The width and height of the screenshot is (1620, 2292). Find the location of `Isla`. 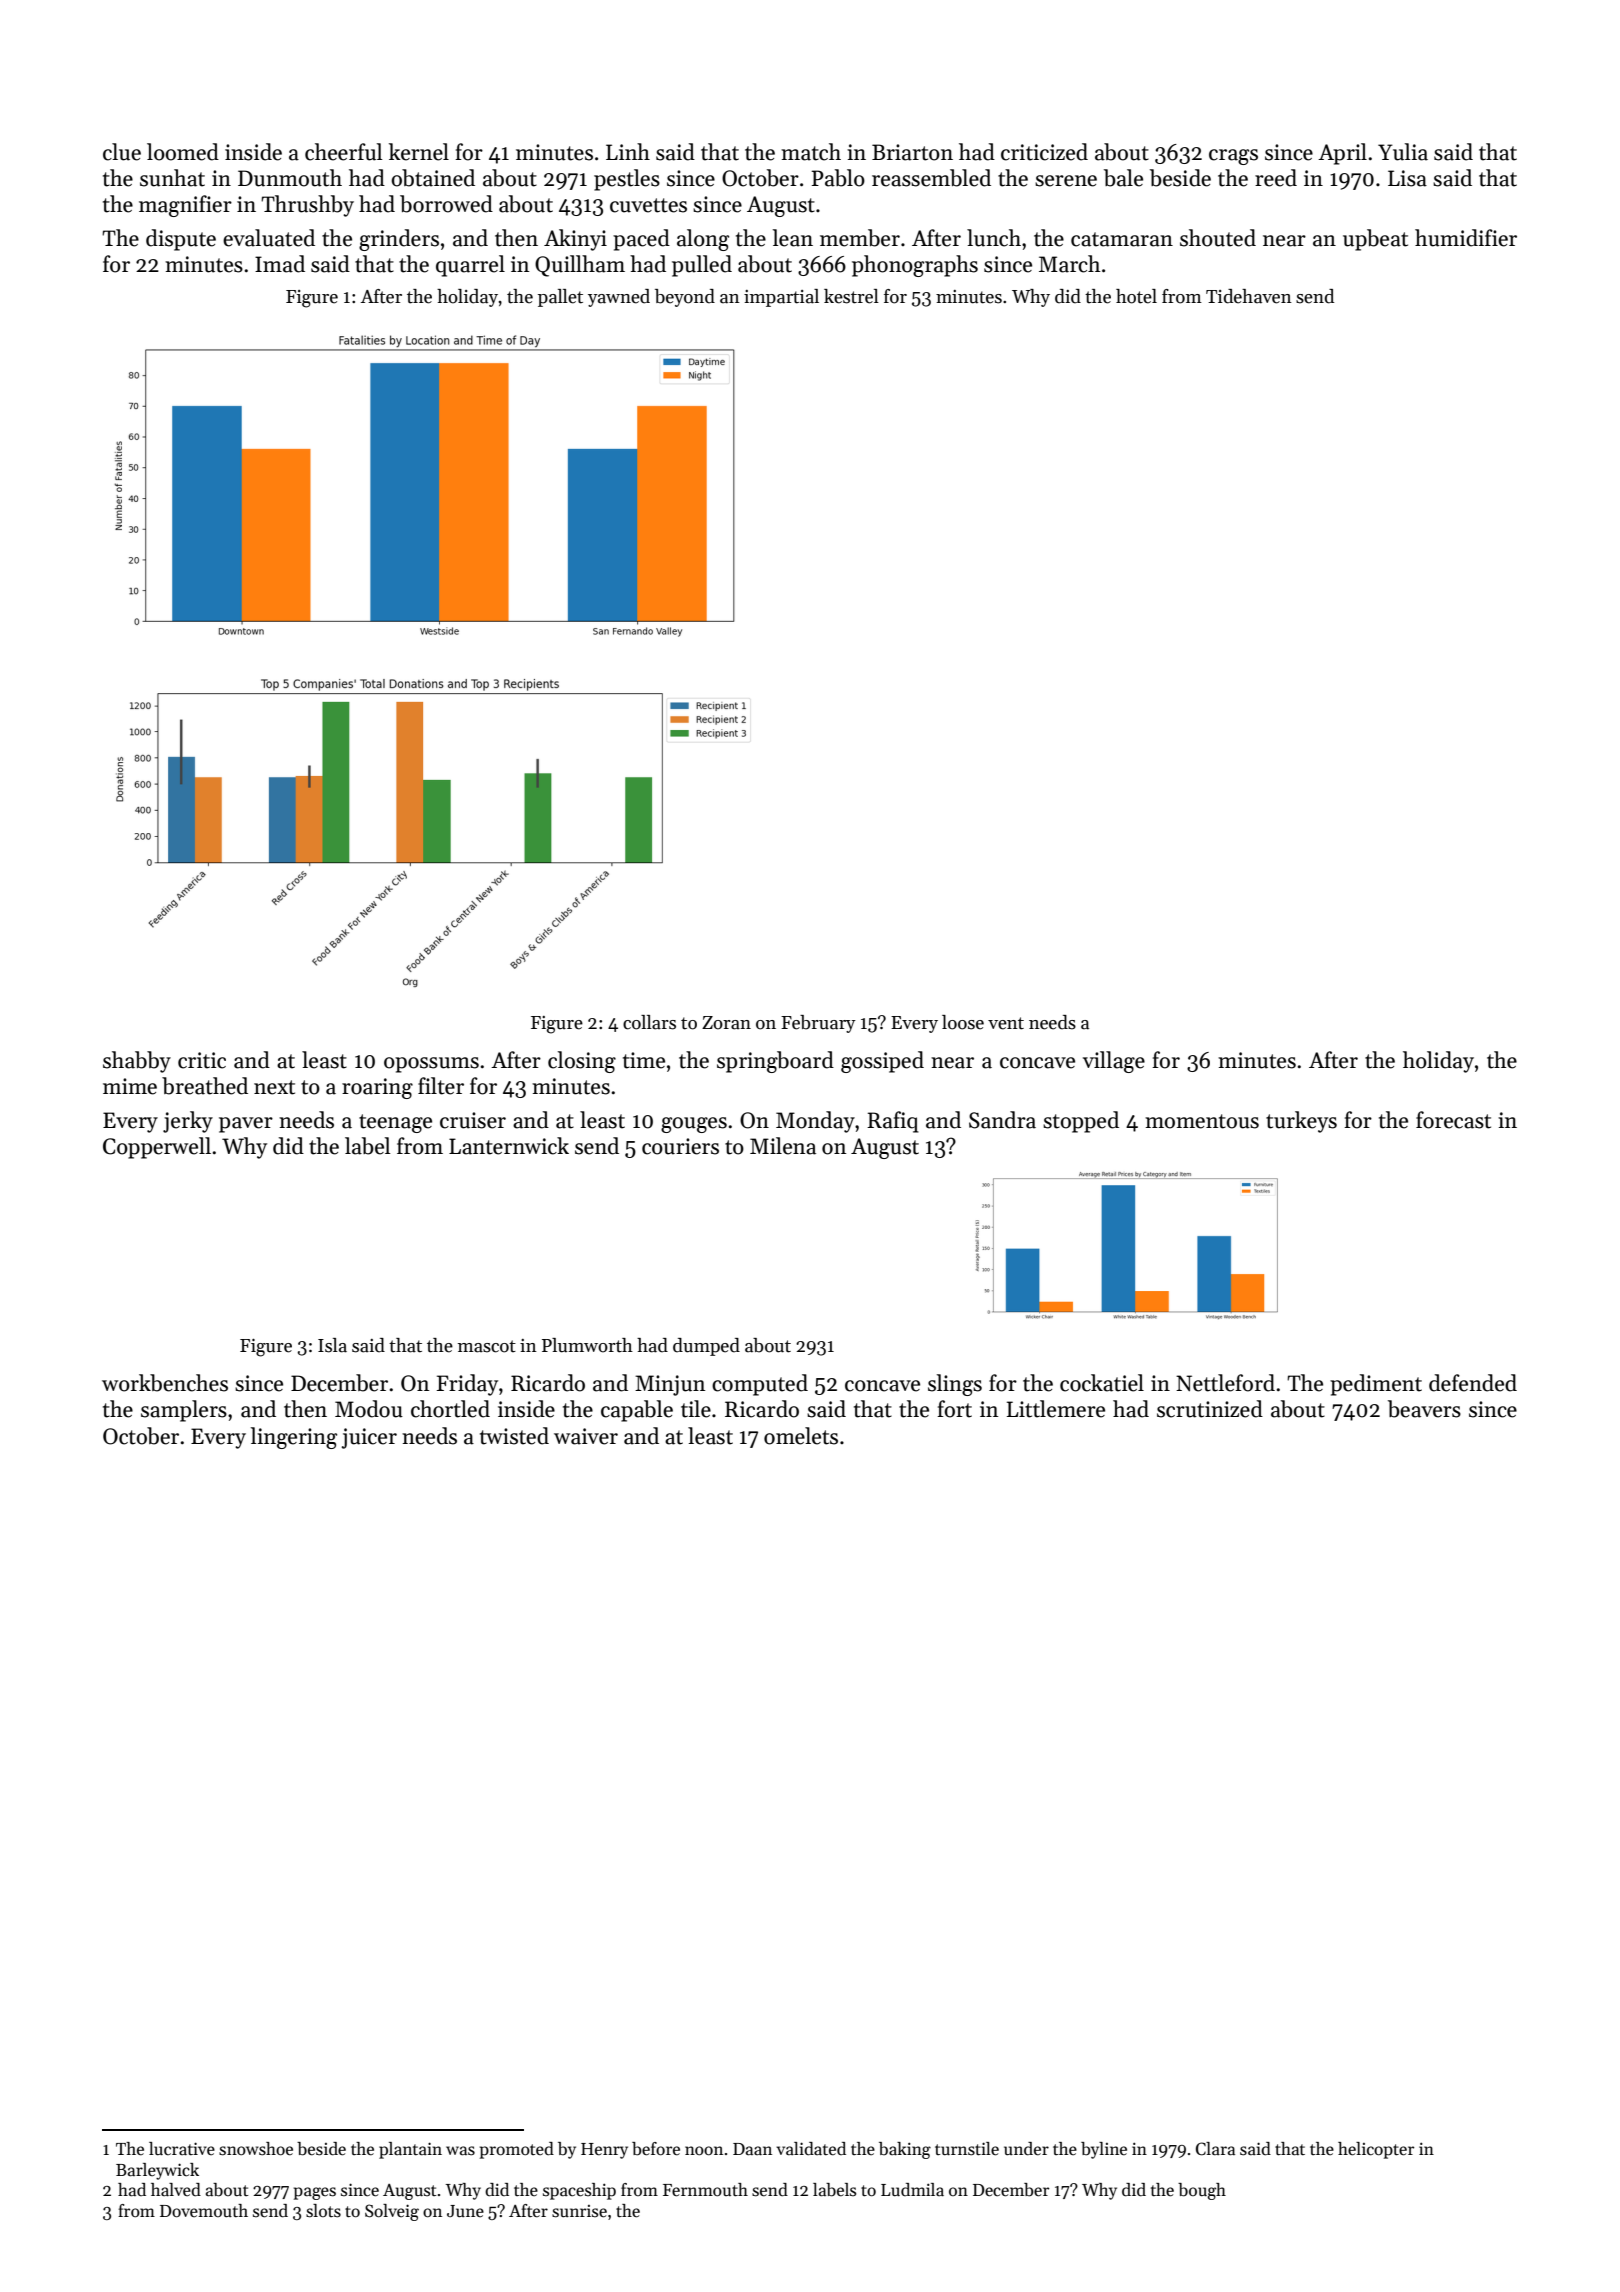

Isla is located at coordinates (332, 1345).
